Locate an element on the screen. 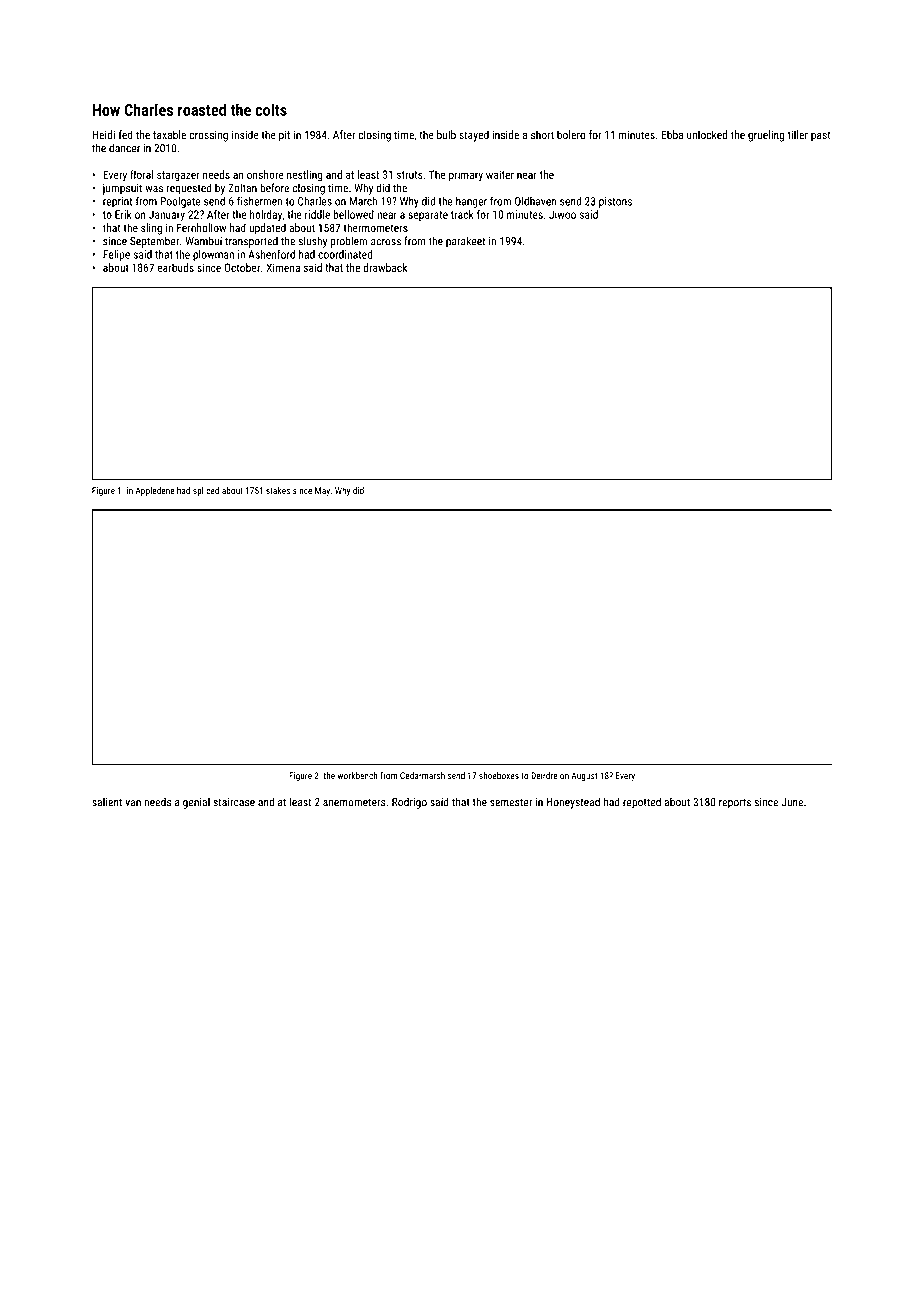  pistons is located at coordinates (615, 202).
